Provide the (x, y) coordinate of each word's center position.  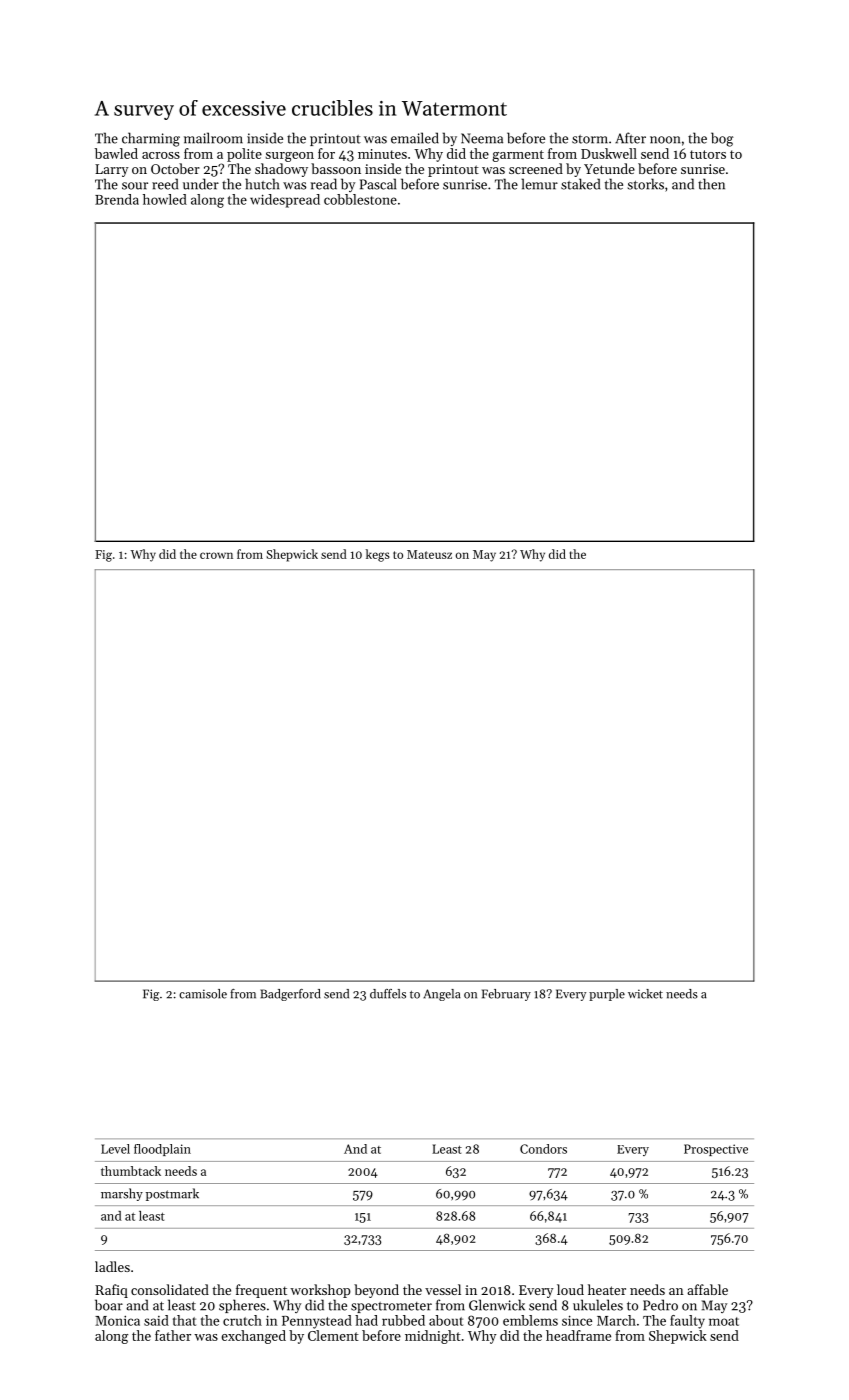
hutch (262, 184)
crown (216, 555)
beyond (376, 1291)
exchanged (254, 1337)
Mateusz (429, 554)
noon (665, 140)
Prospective (716, 1150)
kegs (378, 555)
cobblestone (360, 199)
